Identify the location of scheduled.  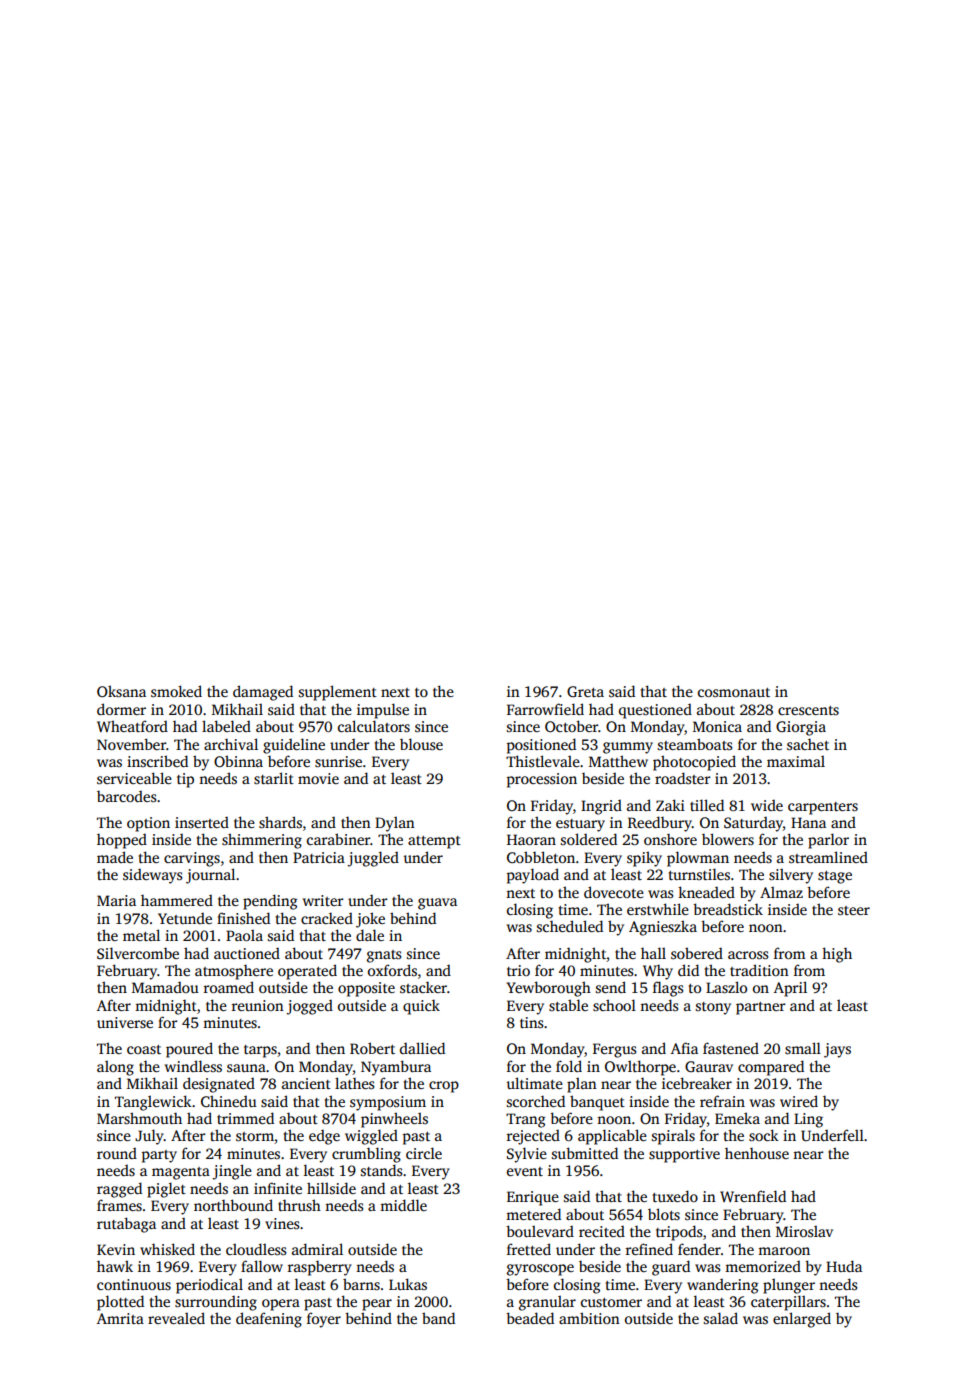
(570, 926).
